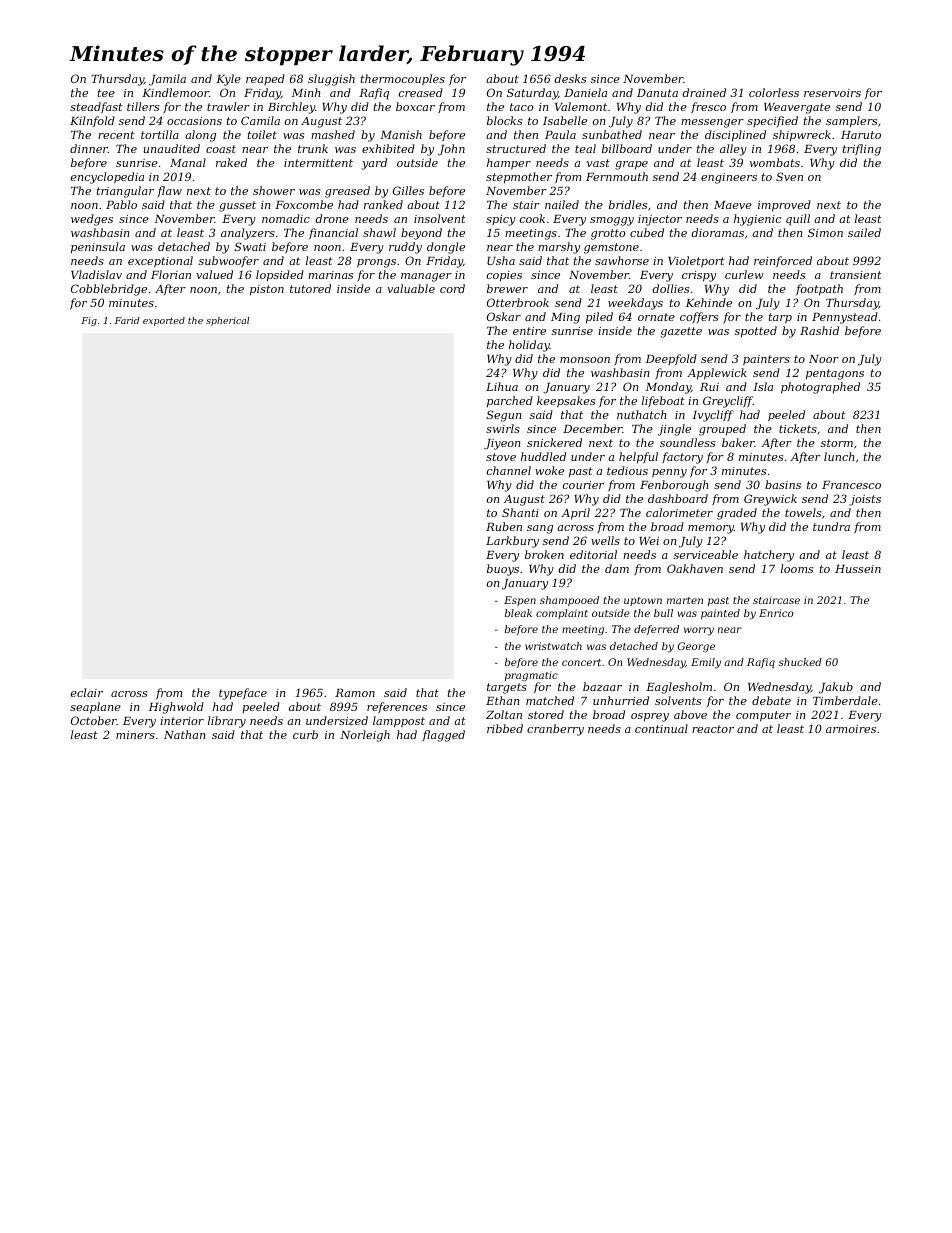 The width and height of the image is (952, 1233). I want to click on improved, so click(784, 206).
